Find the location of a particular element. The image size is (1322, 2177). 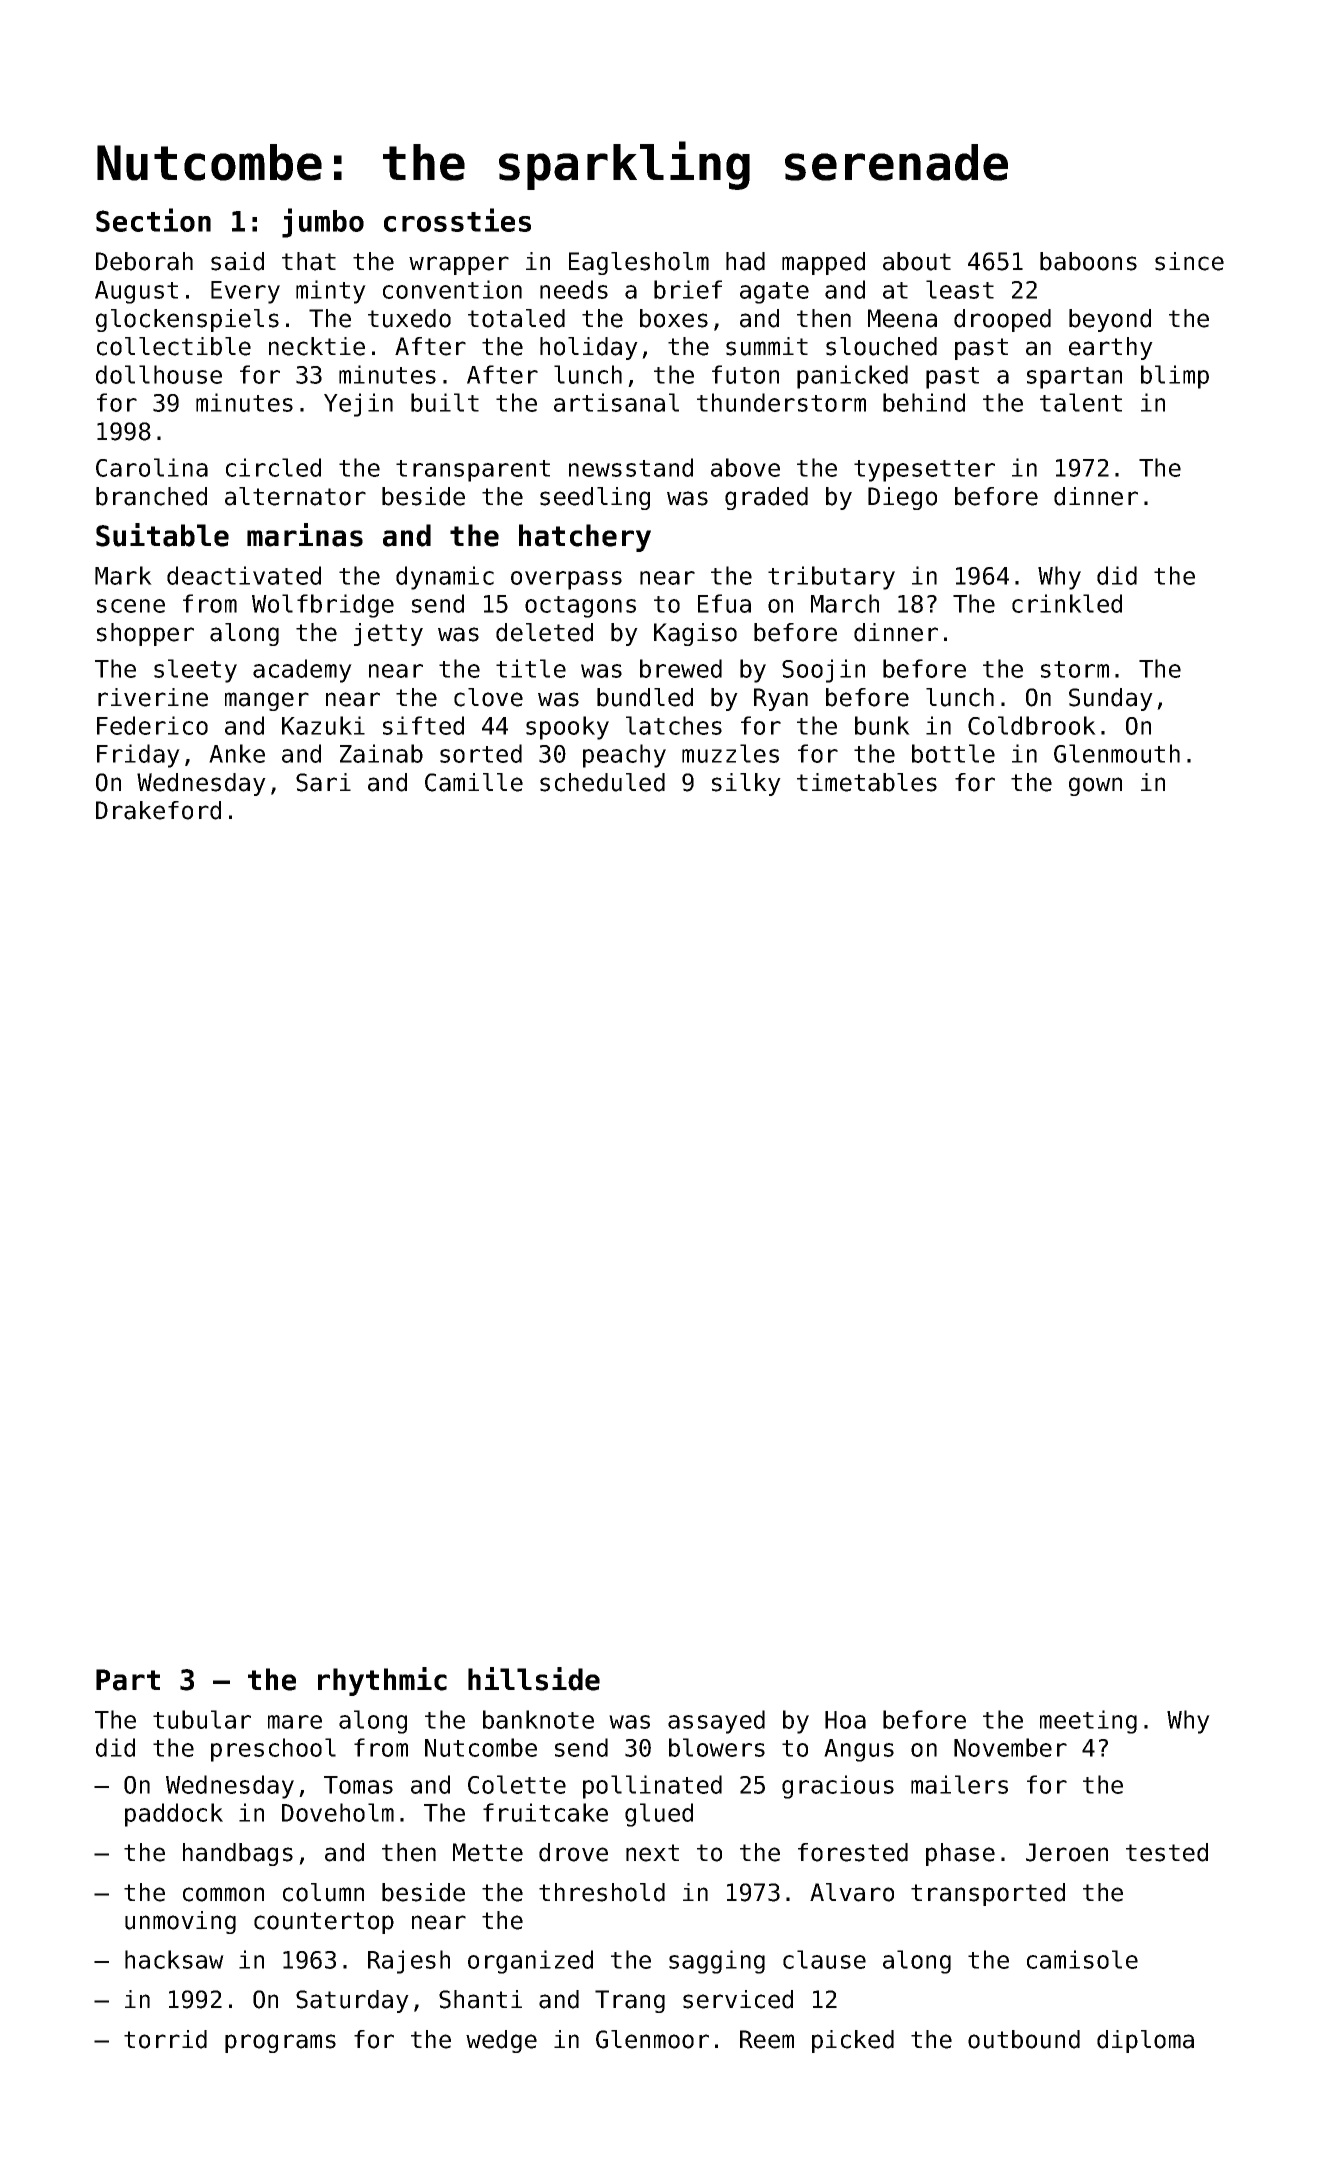

Mark is located at coordinates (123, 575).
